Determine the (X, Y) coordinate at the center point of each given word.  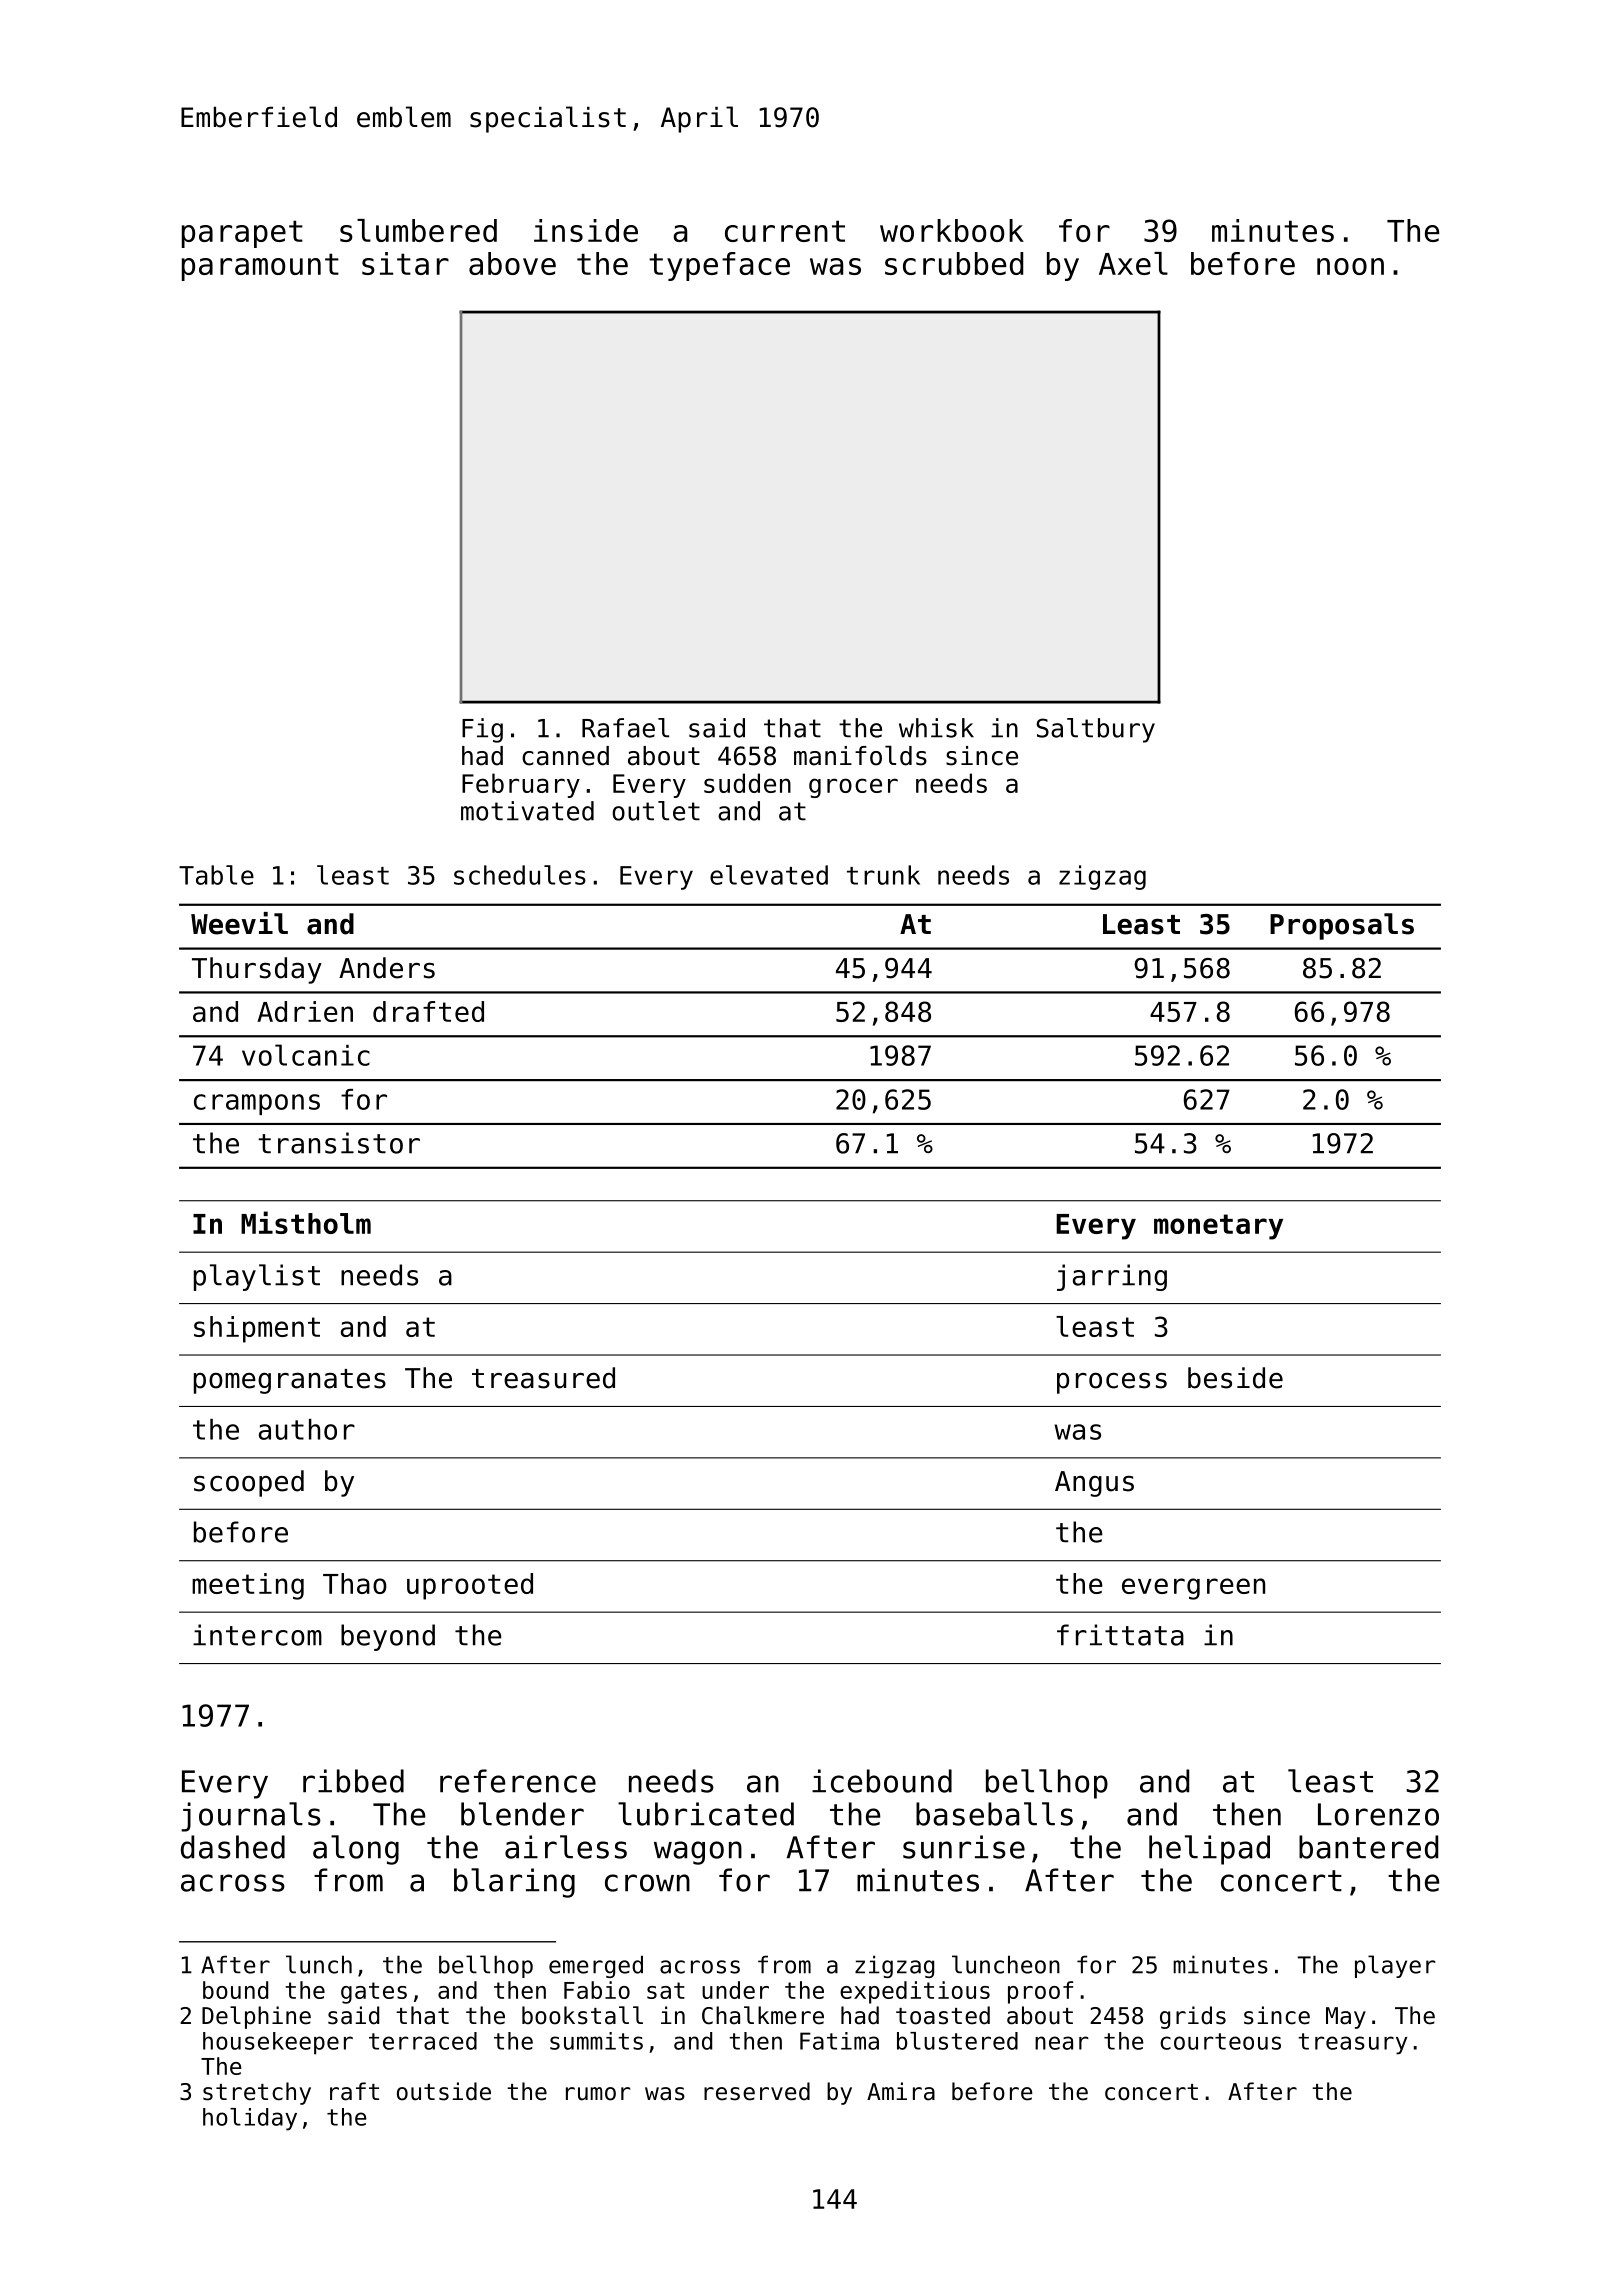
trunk (883, 875)
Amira (901, 2091)
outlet (656, 811)
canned (565, 756)
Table (216, 875)
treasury (1352, 2044)
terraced (423, 2041)
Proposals (1342, 926)
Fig (482, 730)
